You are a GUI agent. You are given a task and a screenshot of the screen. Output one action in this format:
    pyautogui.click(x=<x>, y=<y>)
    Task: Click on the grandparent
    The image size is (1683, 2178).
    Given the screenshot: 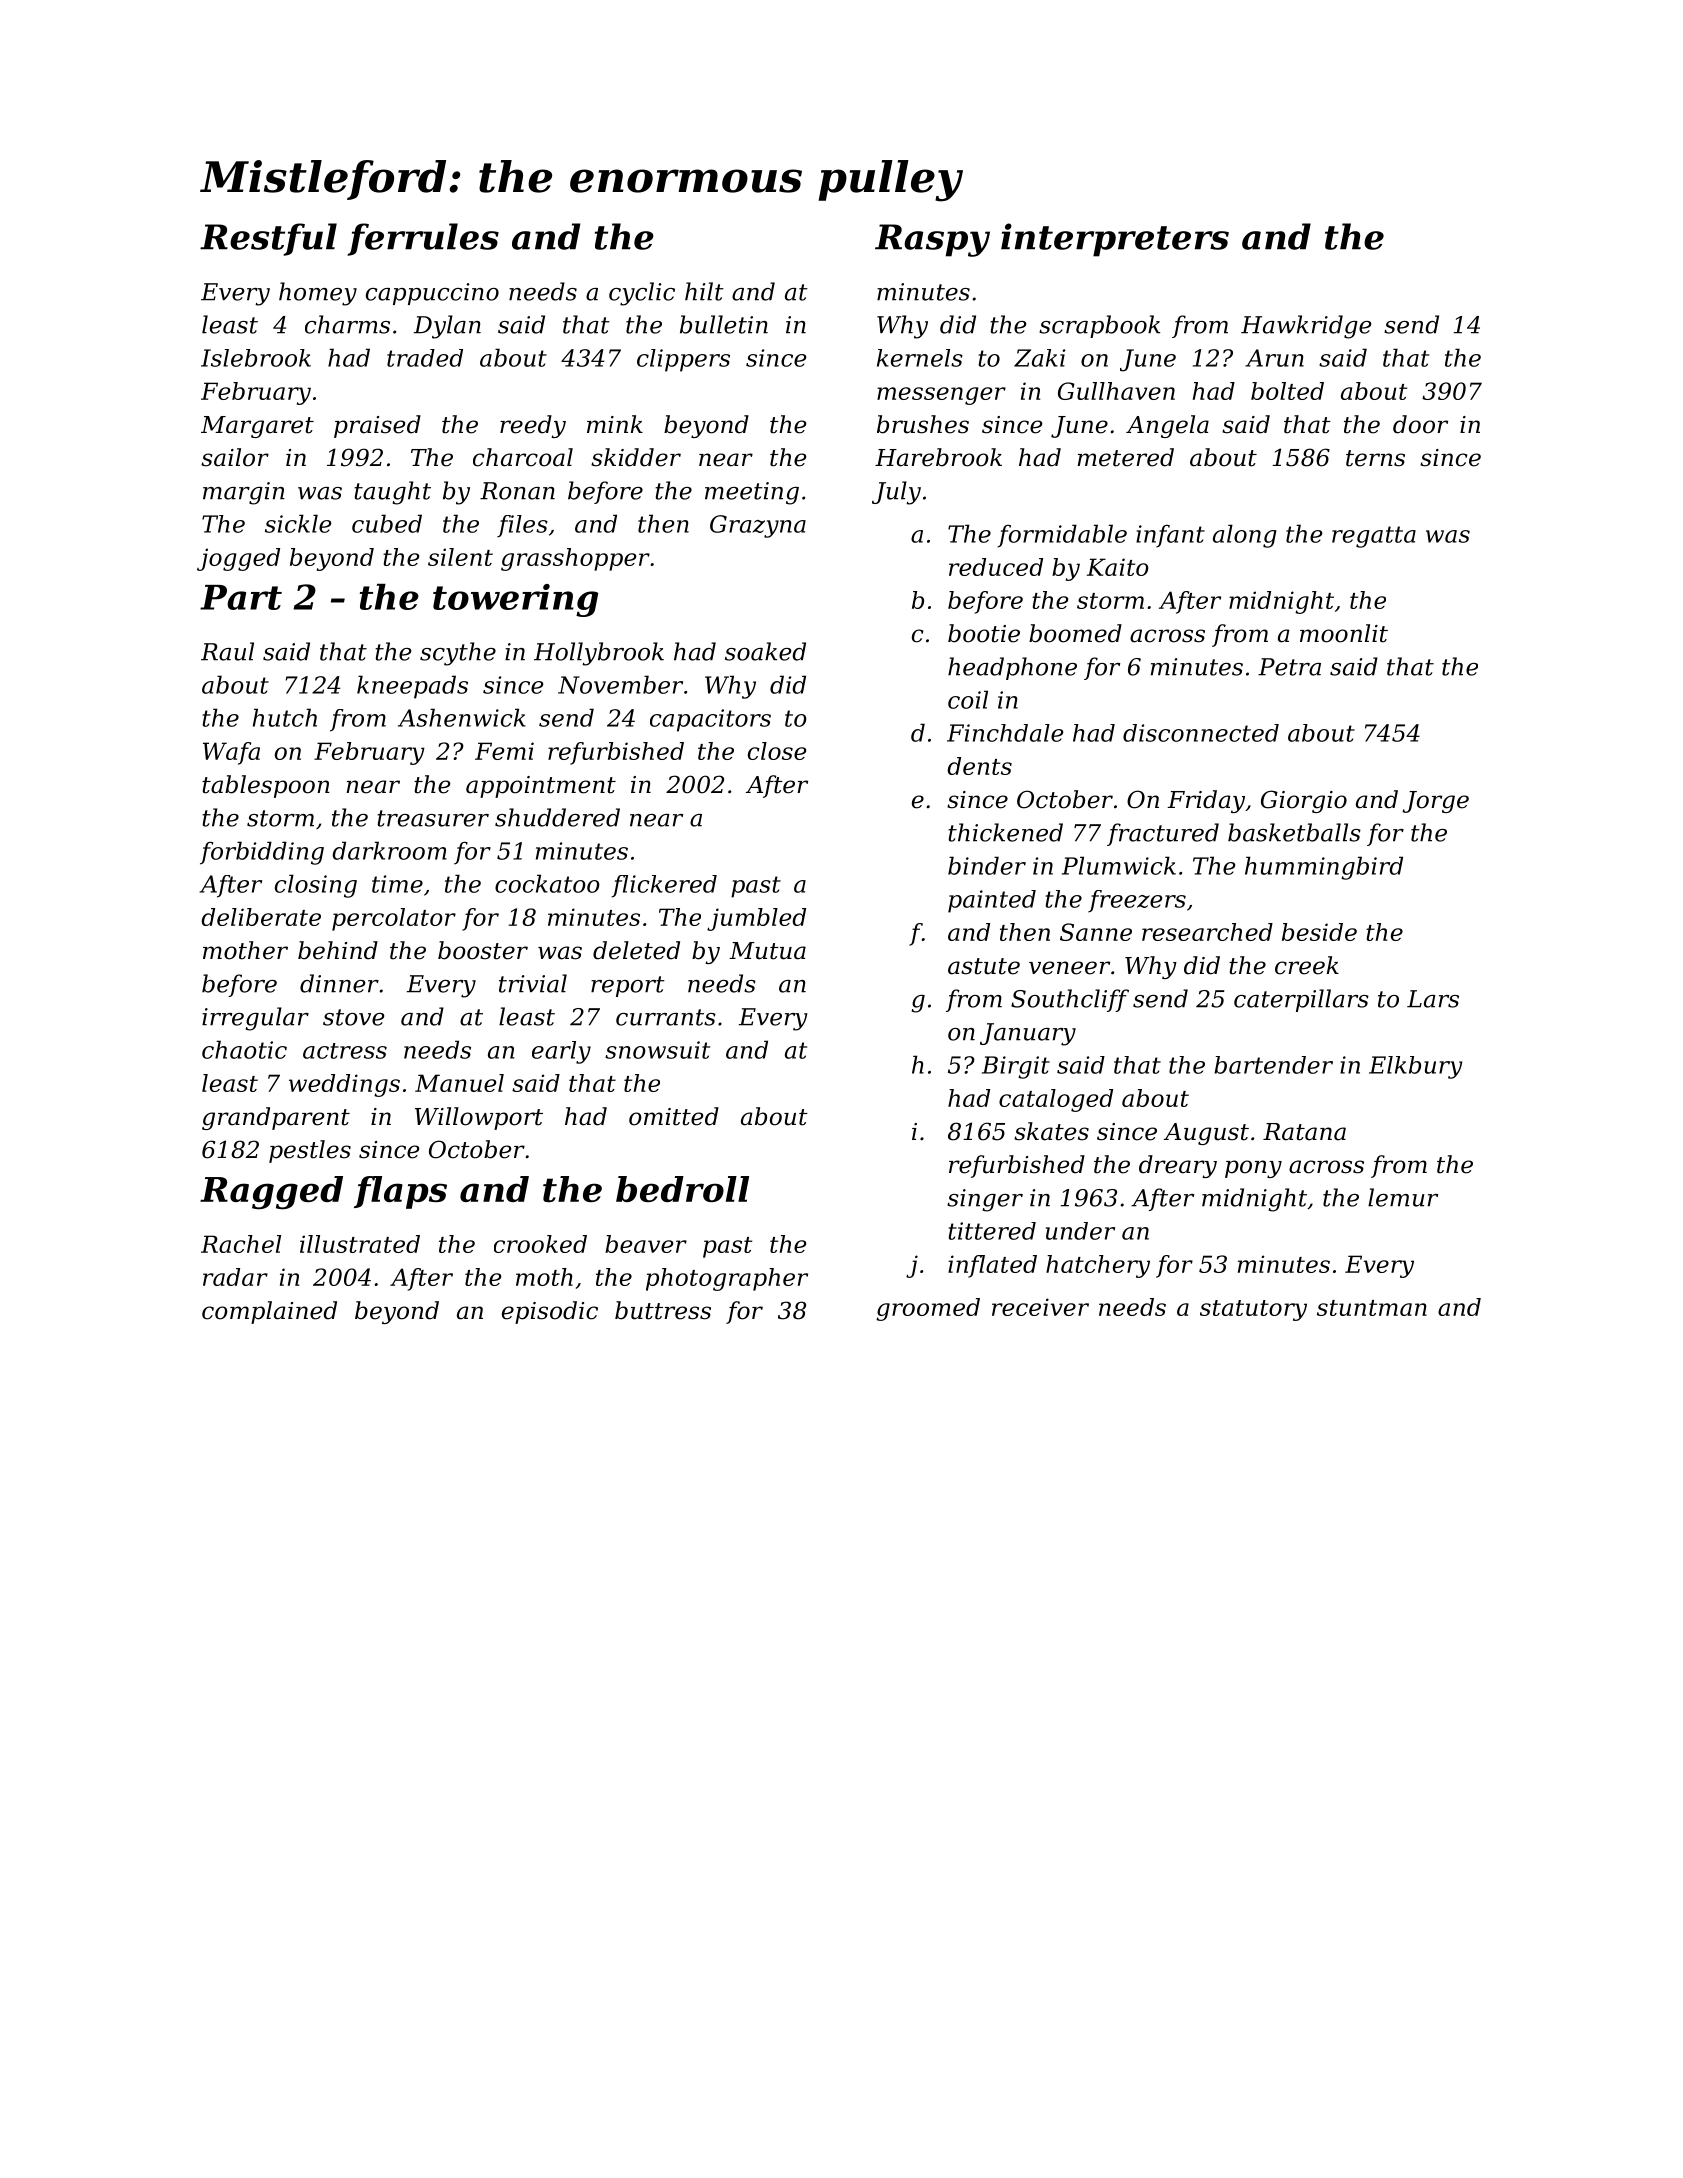 What is the action you would take?
    pyautogui.click(x=276, y=1118)
